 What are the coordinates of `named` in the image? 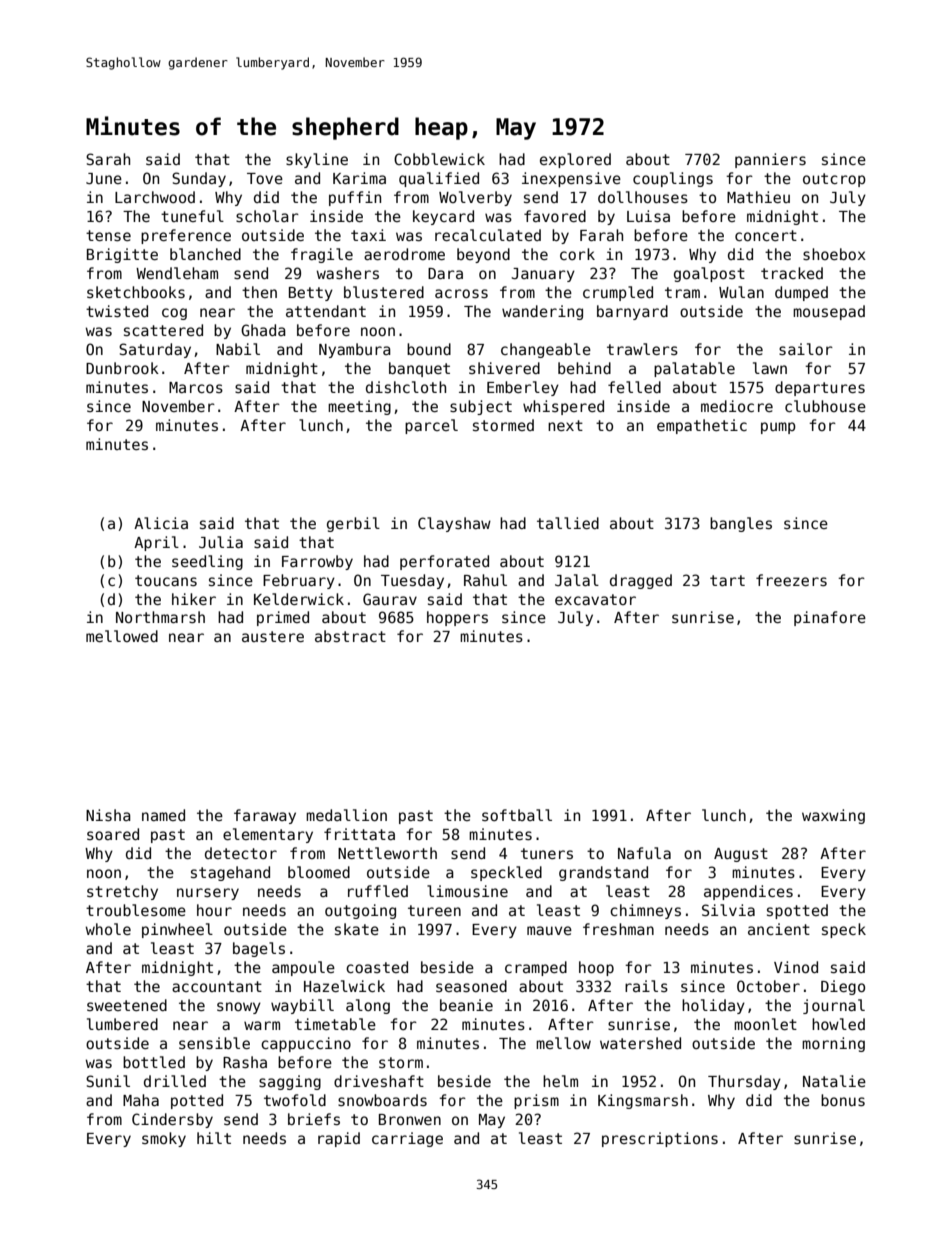 It's located at (163, 815).
